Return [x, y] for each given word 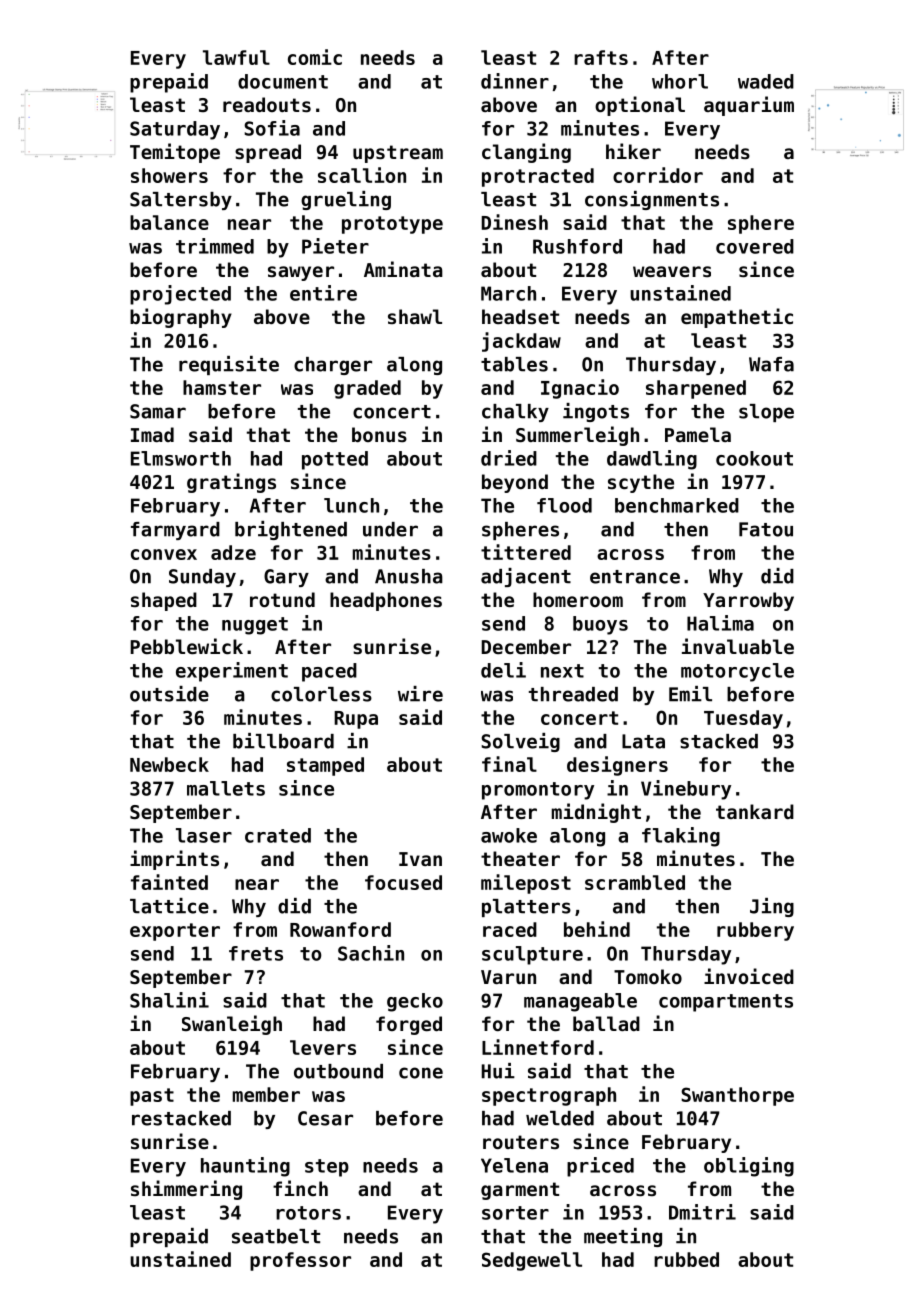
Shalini [169, 1000]
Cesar [325, 1118]
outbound [338, 1071]
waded [766, 81]
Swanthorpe [737, 1096]
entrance [635, 577]
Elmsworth [181, 458]
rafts [601, 57]
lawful [236, 57]
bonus [379, 434]
